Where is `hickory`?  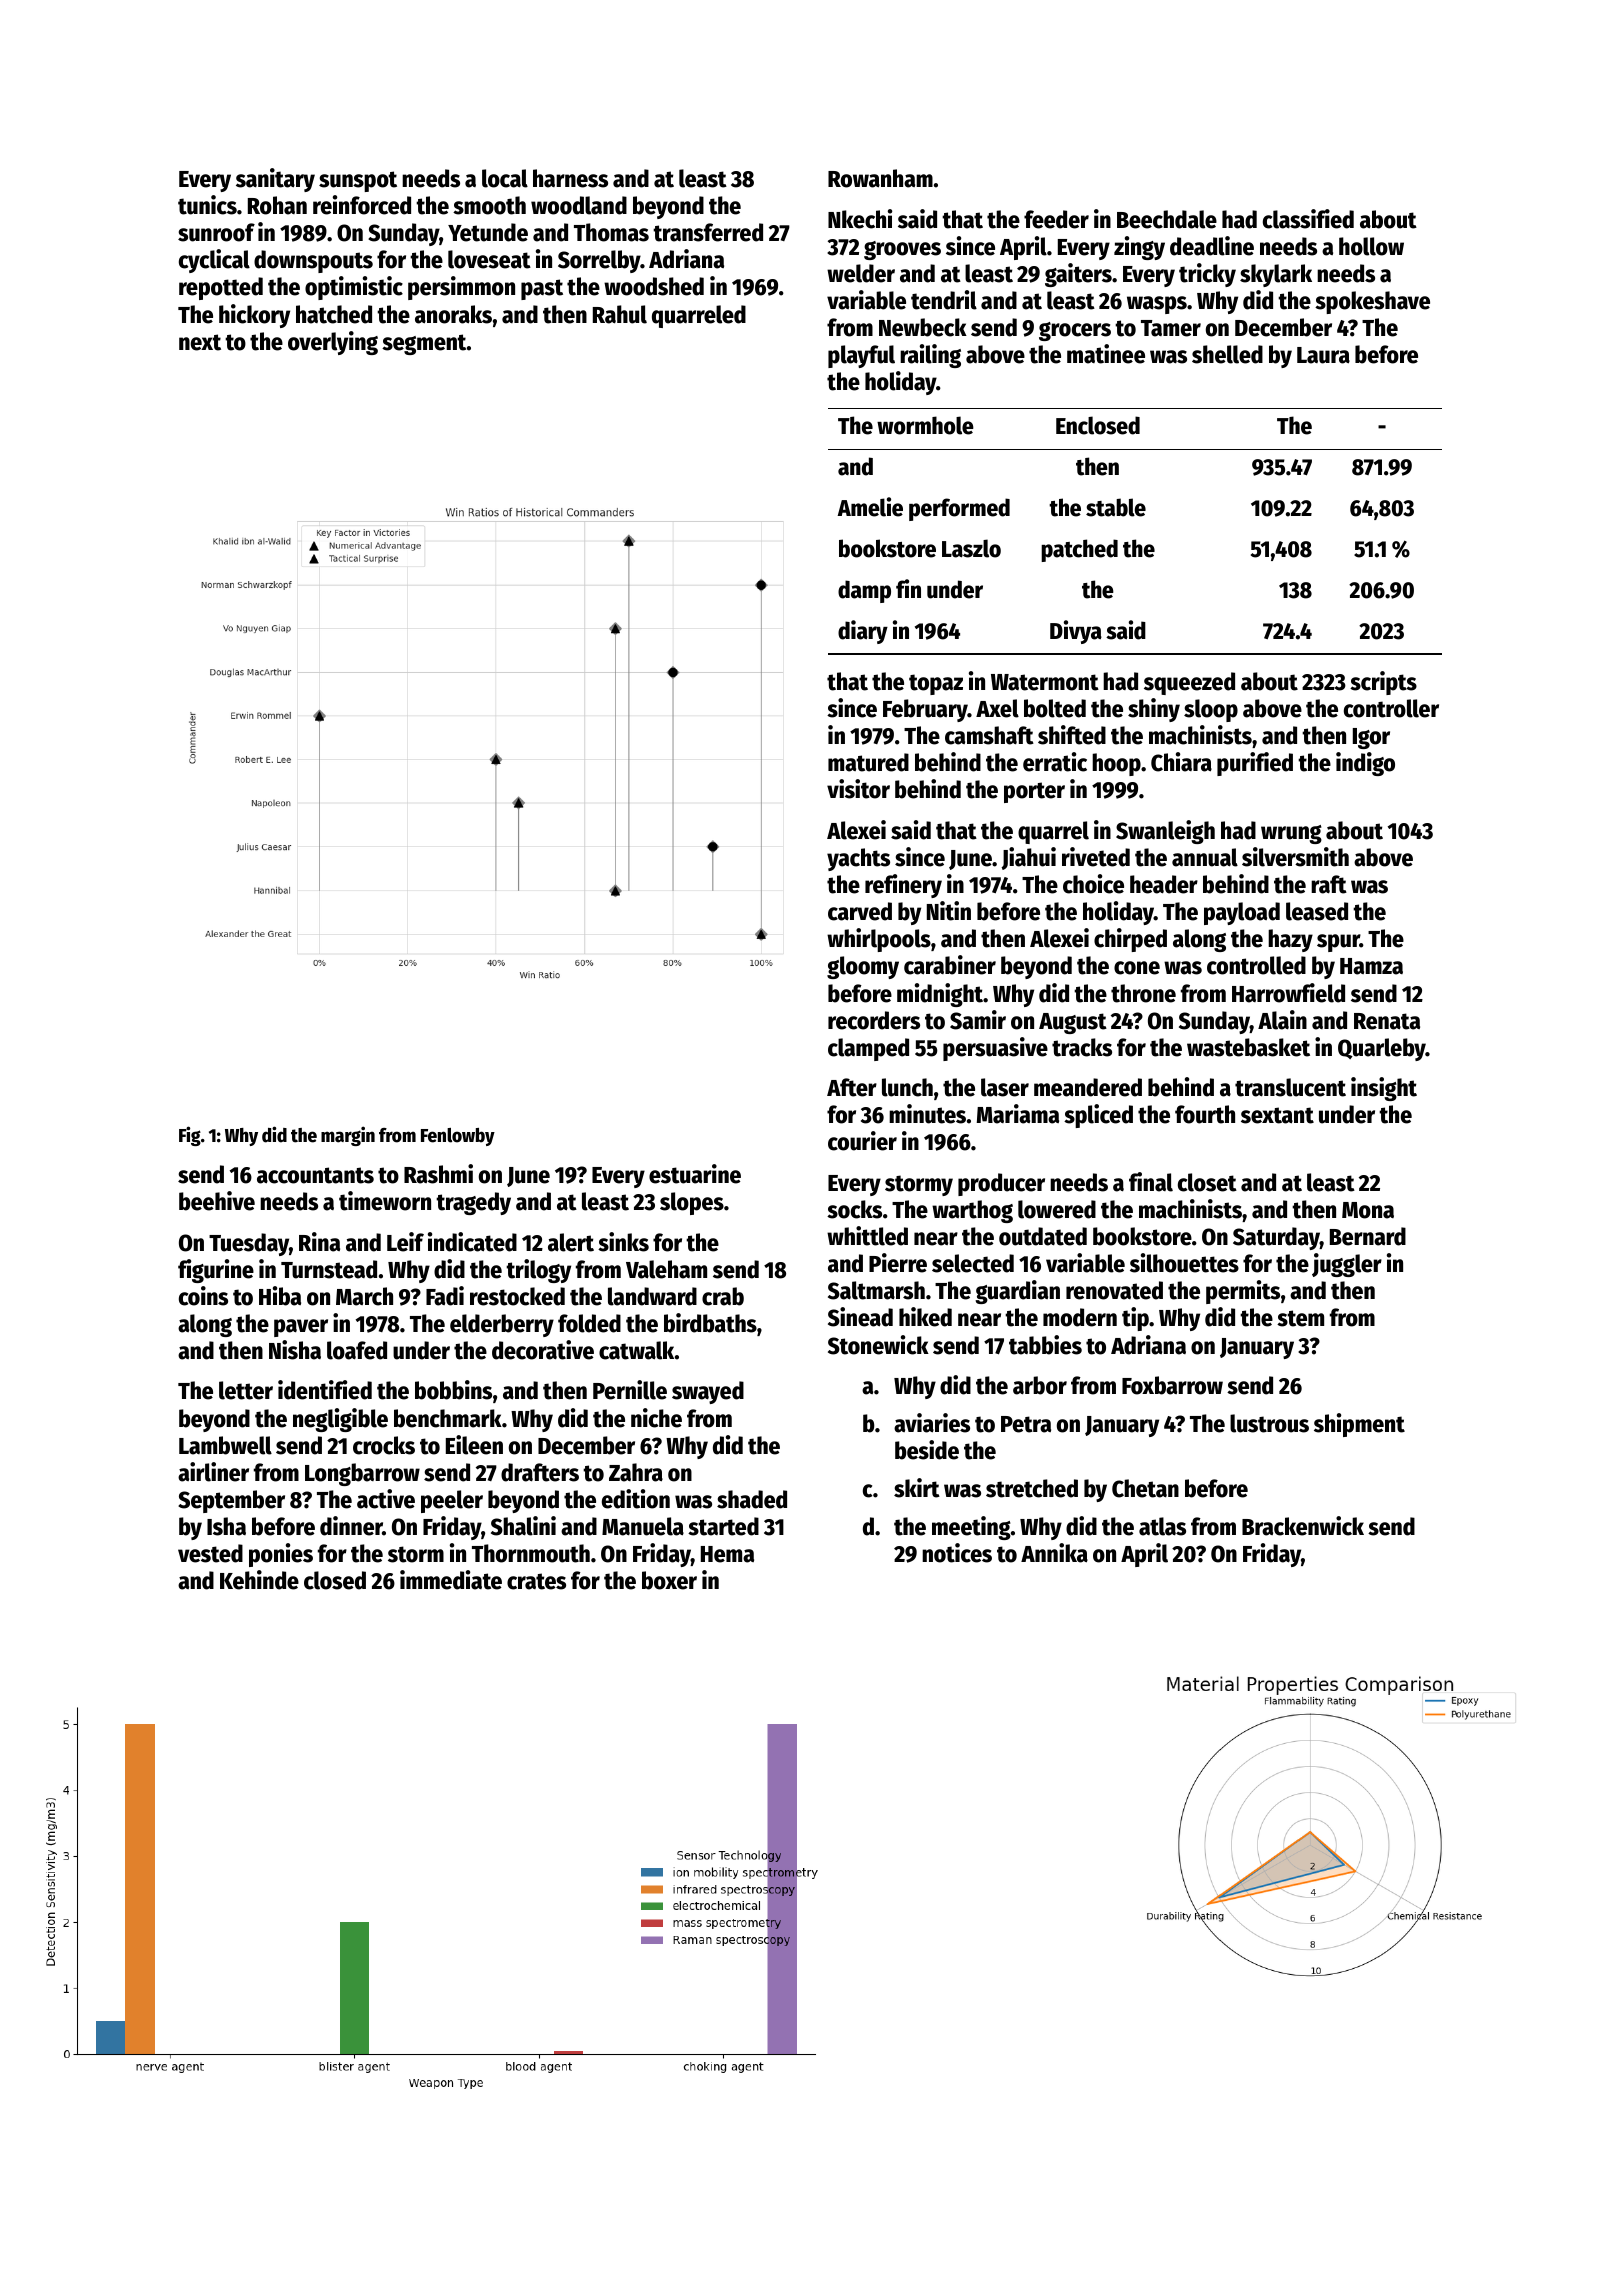
hickory is located at coordinates (254, 316).
